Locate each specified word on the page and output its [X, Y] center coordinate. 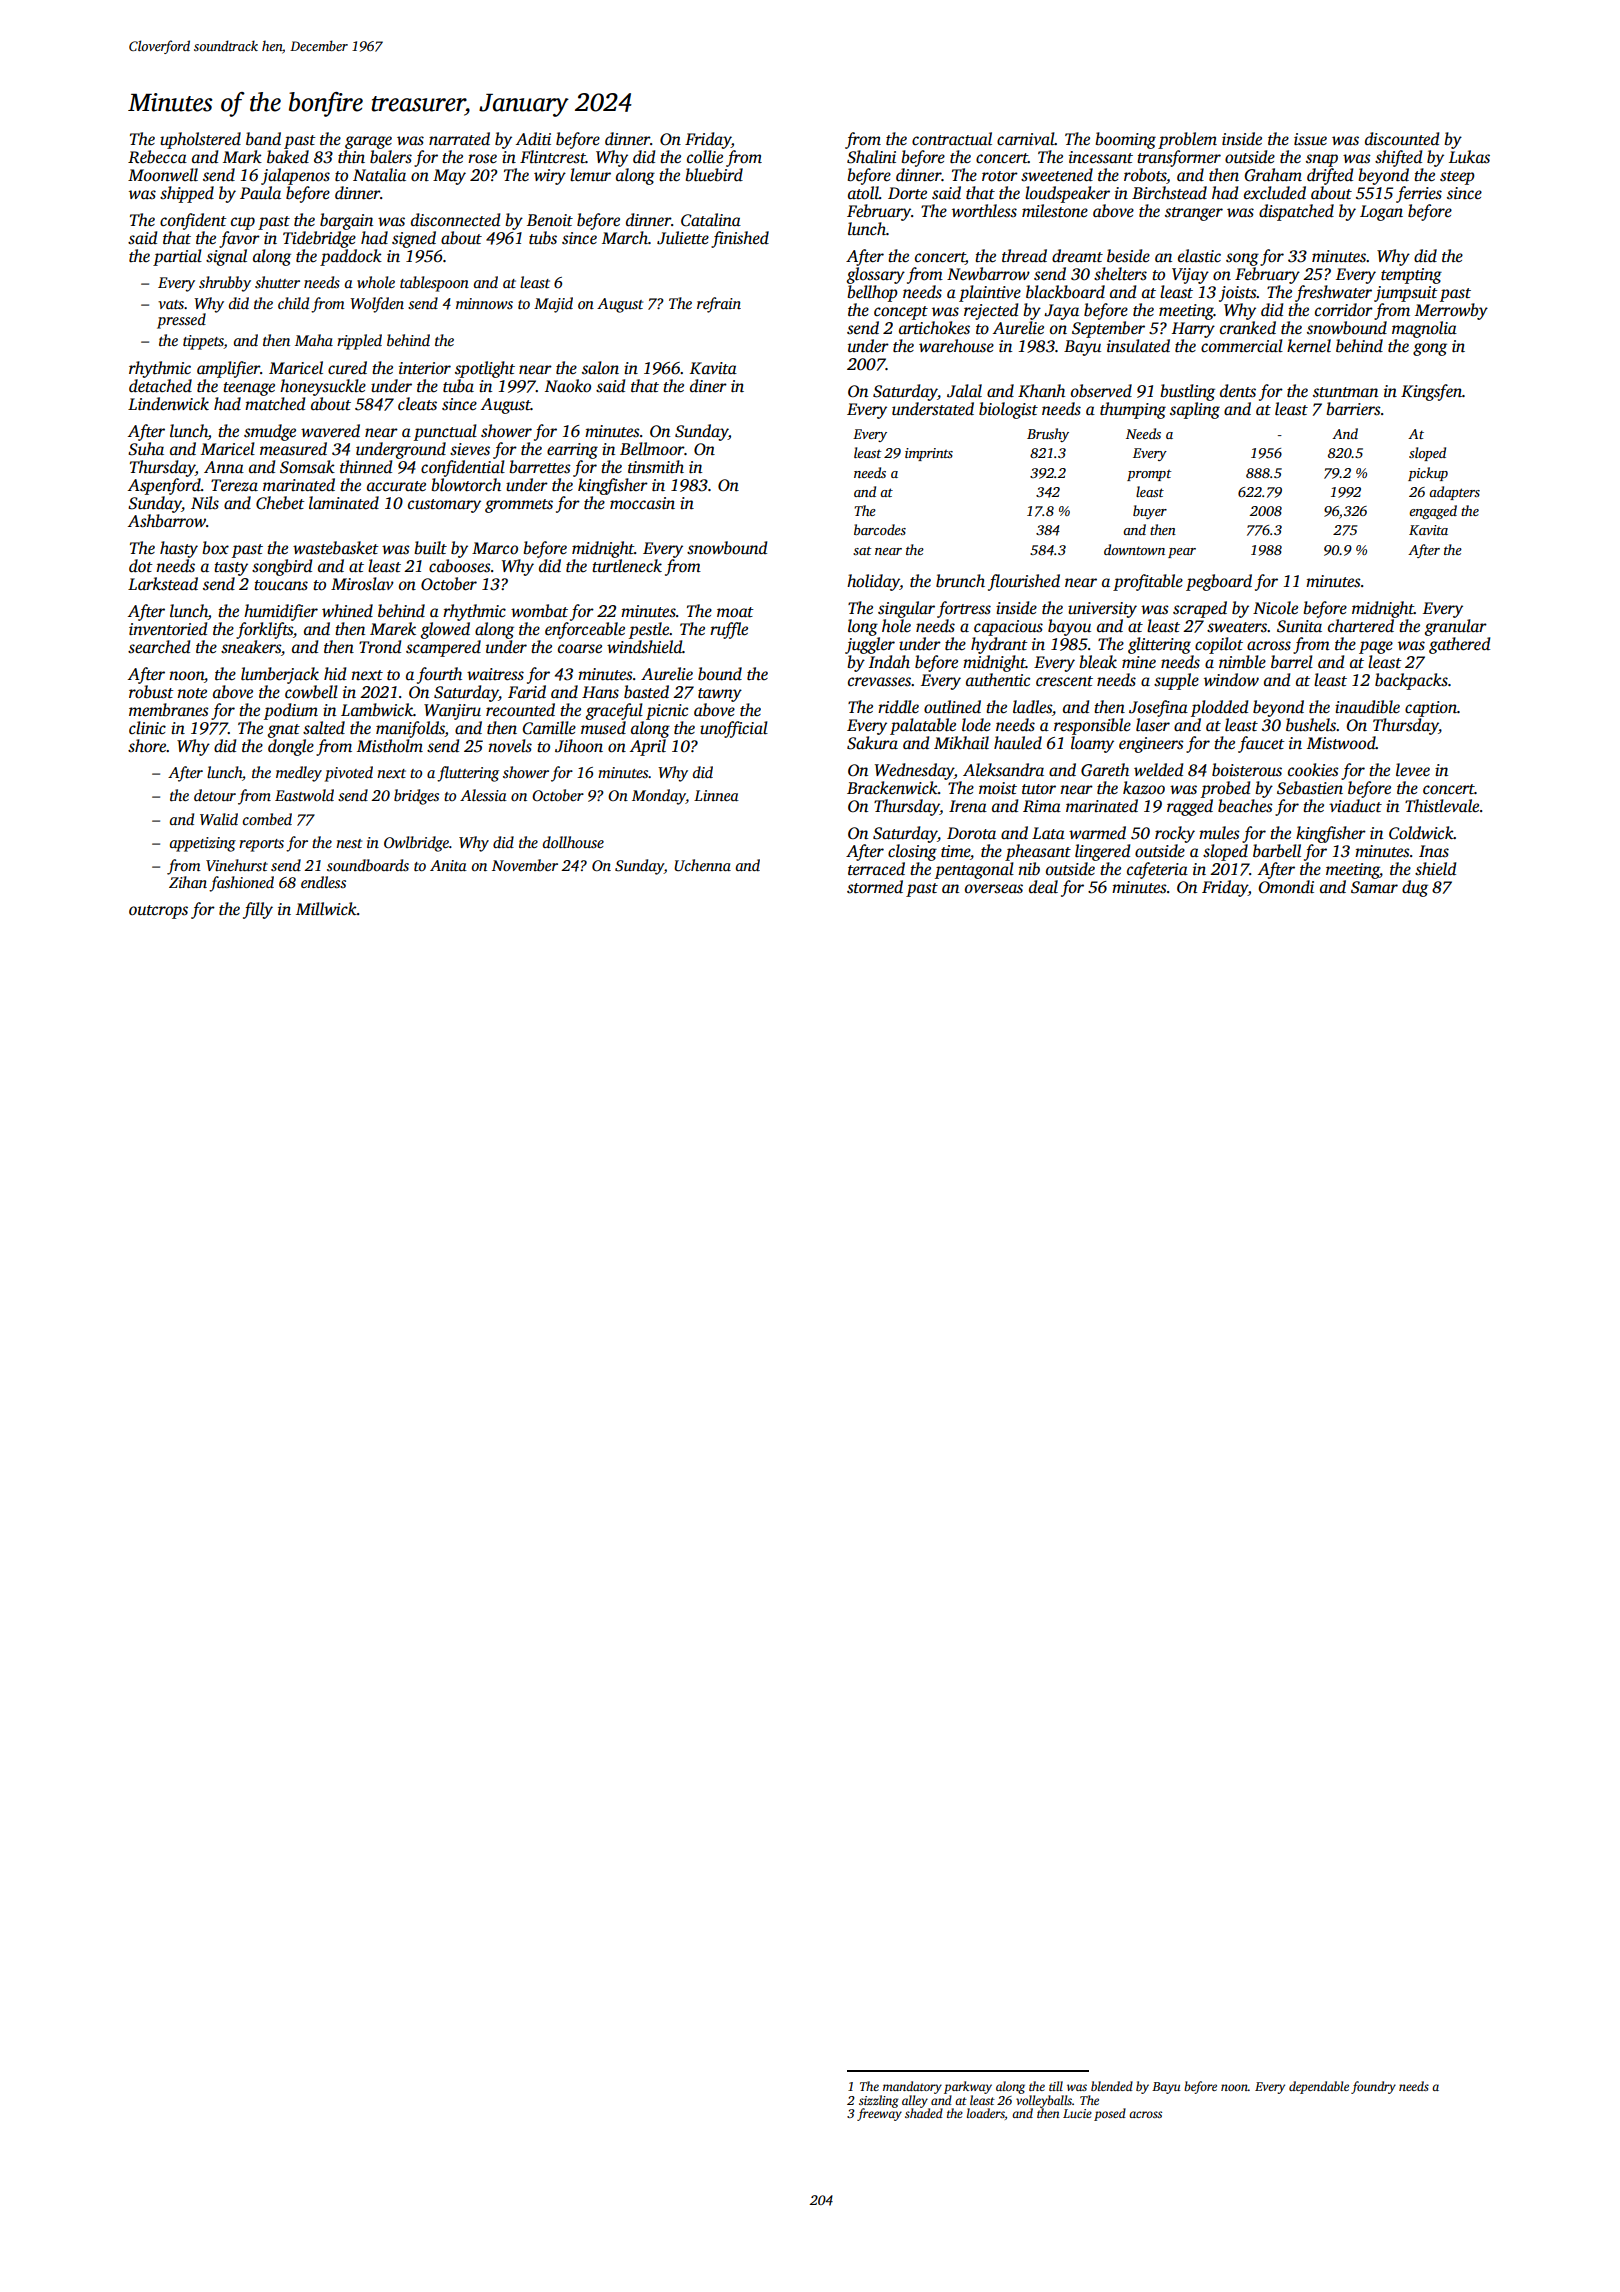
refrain [719, 305]
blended [1112, 2086]
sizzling [878, 2101]
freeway [879, 2114]
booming [1125, 140]
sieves [470, 449]
